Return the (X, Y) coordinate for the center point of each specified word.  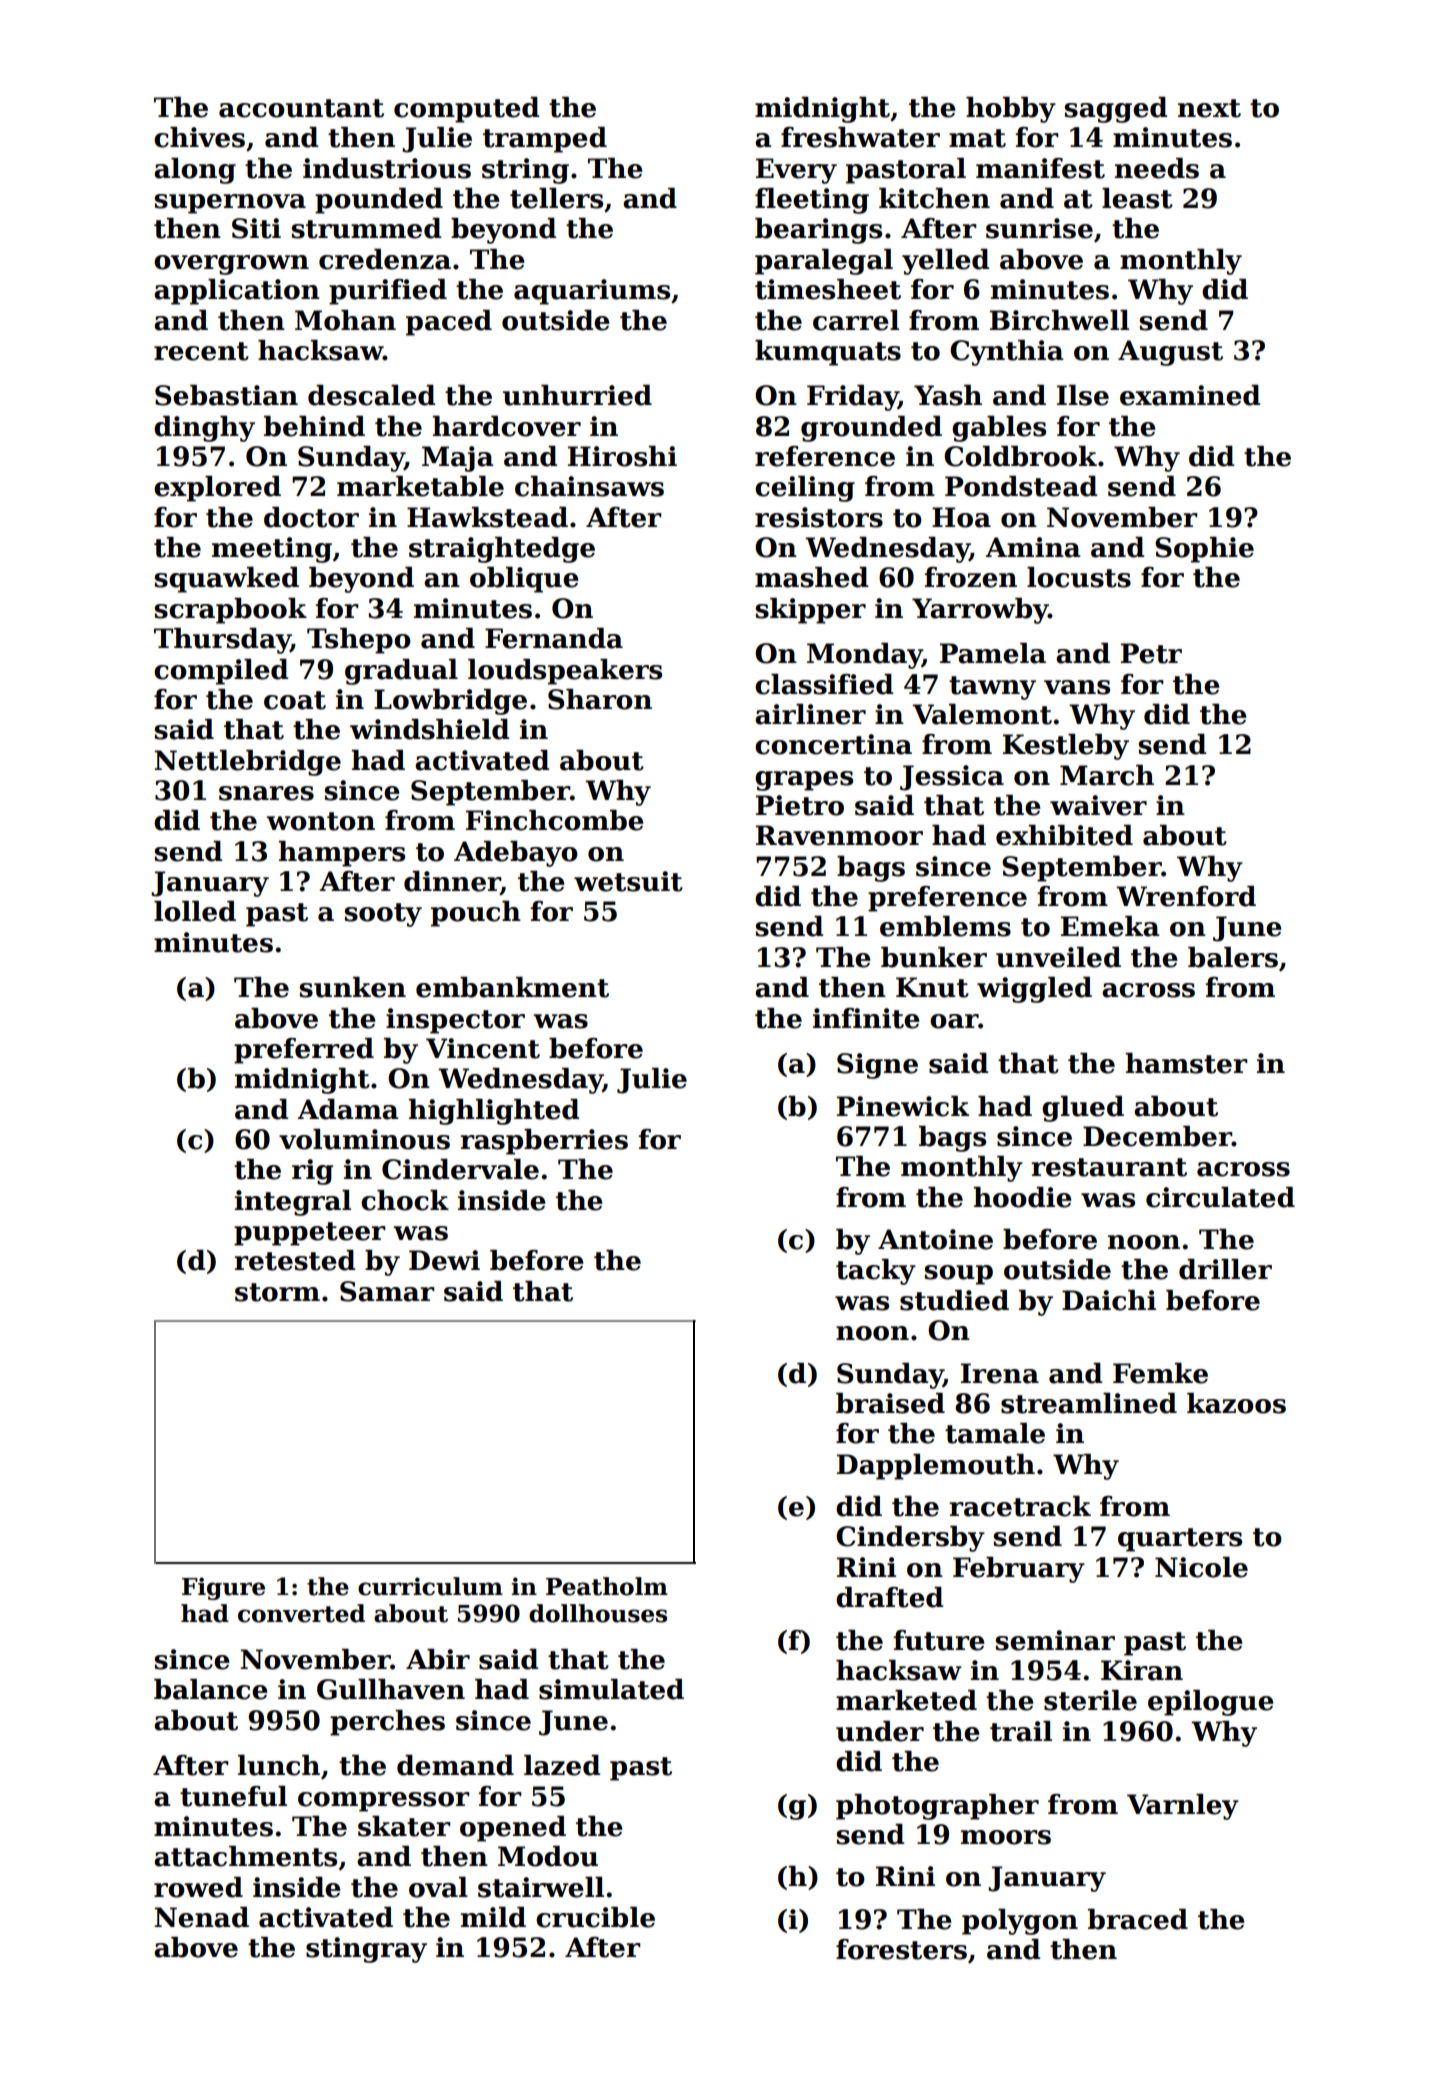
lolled (195, 911)
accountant (301, 108)
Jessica (952, 778)
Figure (223, 1588)
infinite (866, 1018)
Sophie (1204, 550)
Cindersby (910, 1539)
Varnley (1183, 1807)
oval (438, 1887)
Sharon (600, 699)
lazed (562, 1765)
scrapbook (230, 611)
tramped (545, 140)
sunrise (1039, 228)
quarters (1180, 1540)
